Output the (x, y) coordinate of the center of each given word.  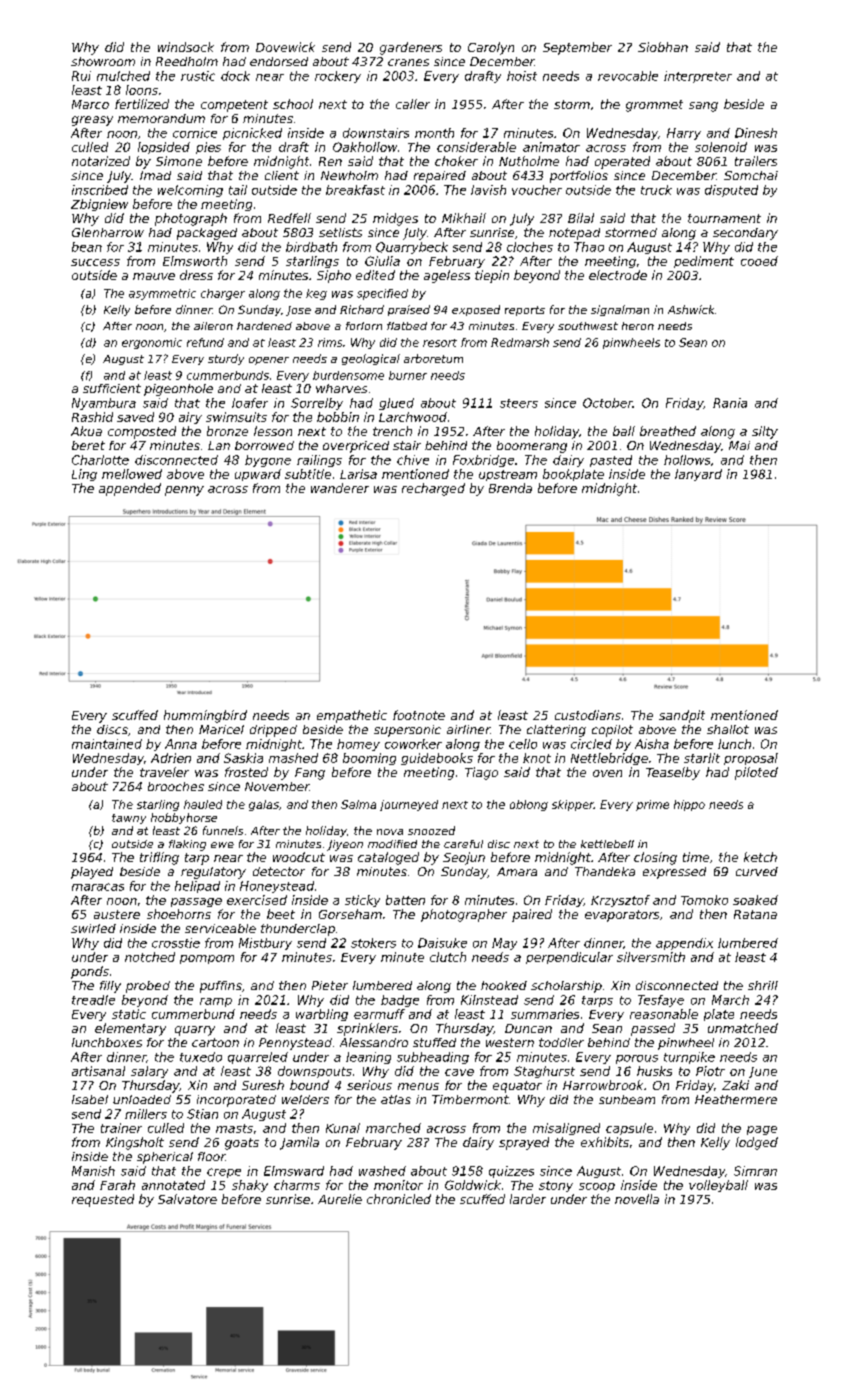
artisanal (98, 1071)
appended (130, 489)
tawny (129, 819)
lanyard (698, 475)
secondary (745, 234)
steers (519, 403)
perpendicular (569, 958)
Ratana (755, 914)
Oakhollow (365, 147)
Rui (81, 76)
